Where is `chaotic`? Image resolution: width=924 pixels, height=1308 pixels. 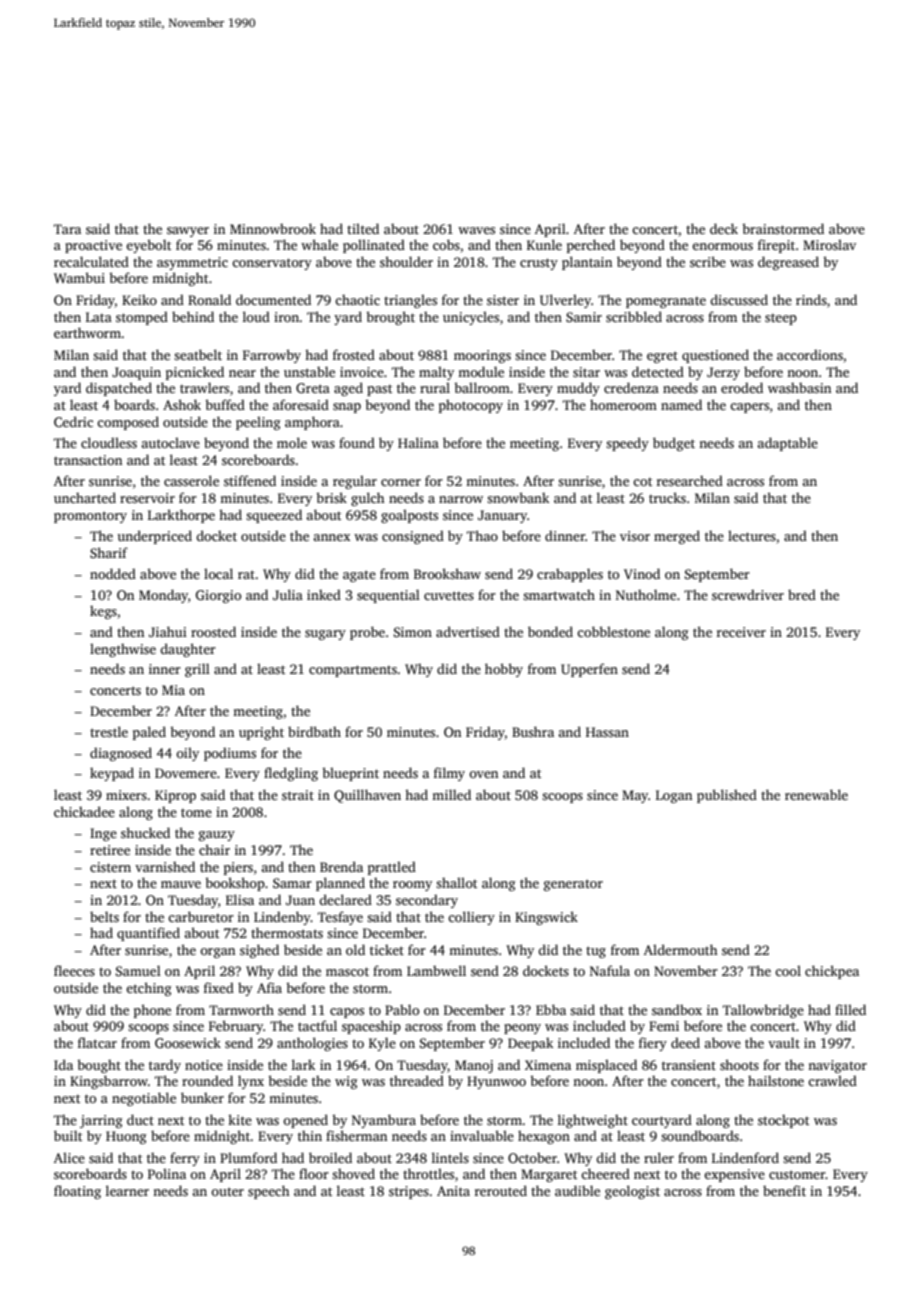
chaotic is located at coordinates (357, 300).
